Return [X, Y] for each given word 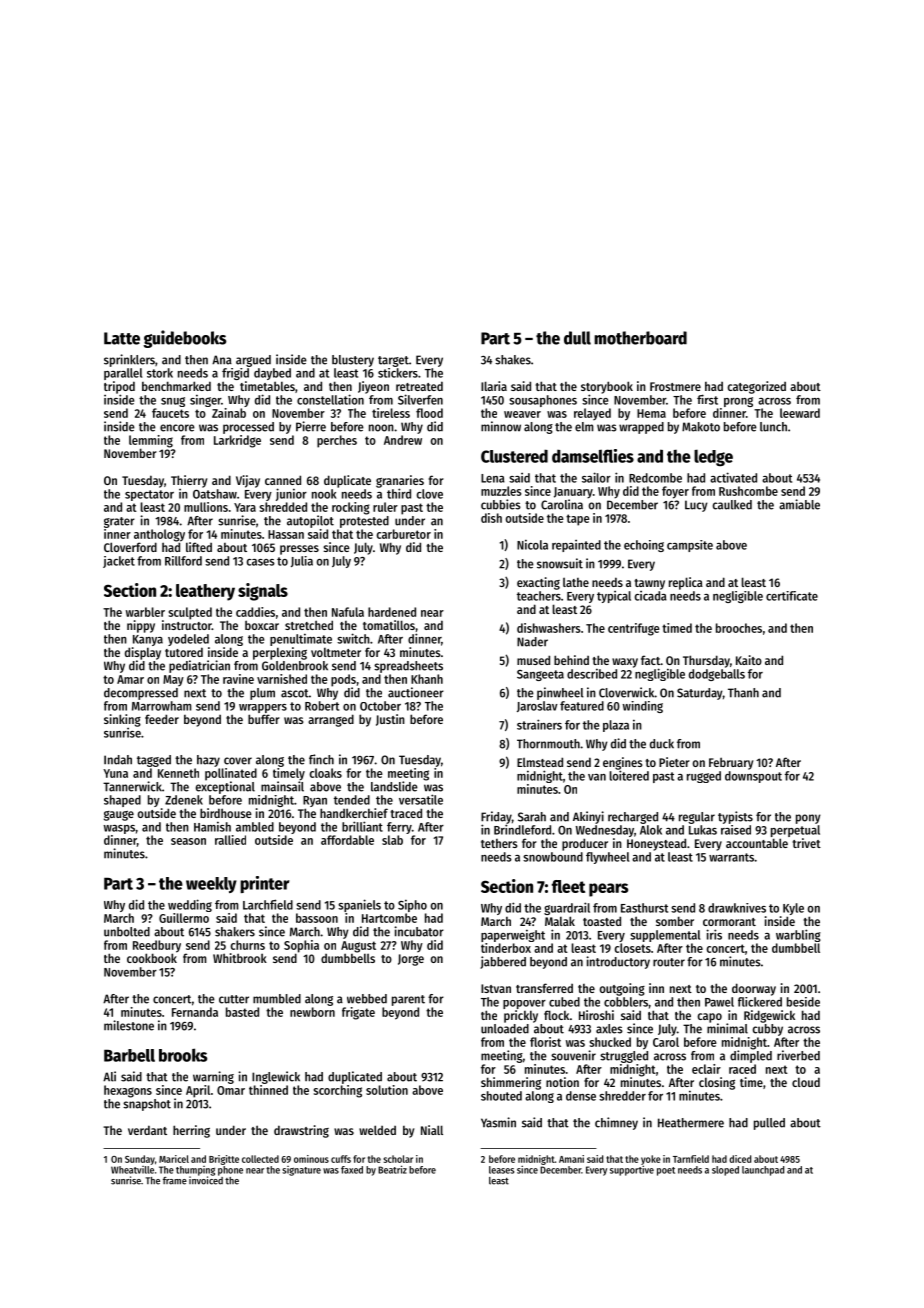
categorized [756, 387]
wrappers [263, 708]
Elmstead [540, 762]
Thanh [743, 693]
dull [577, 338]
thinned [268, 1090]
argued [253, 361]
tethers [499, 843]
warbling [798, 935]
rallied [230, 840]
